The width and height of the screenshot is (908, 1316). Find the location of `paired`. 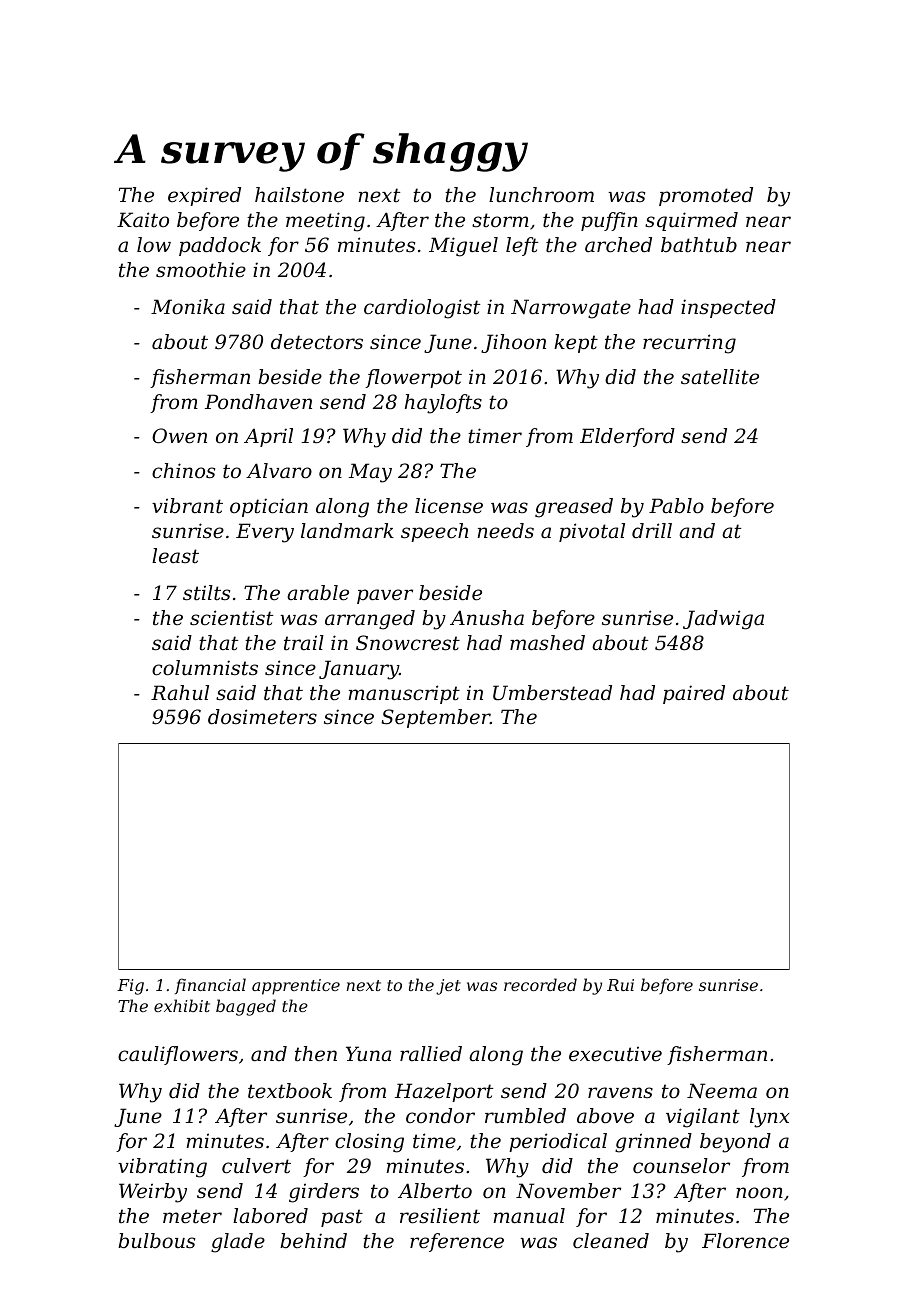

paired is located at coordinates (694, 694).
